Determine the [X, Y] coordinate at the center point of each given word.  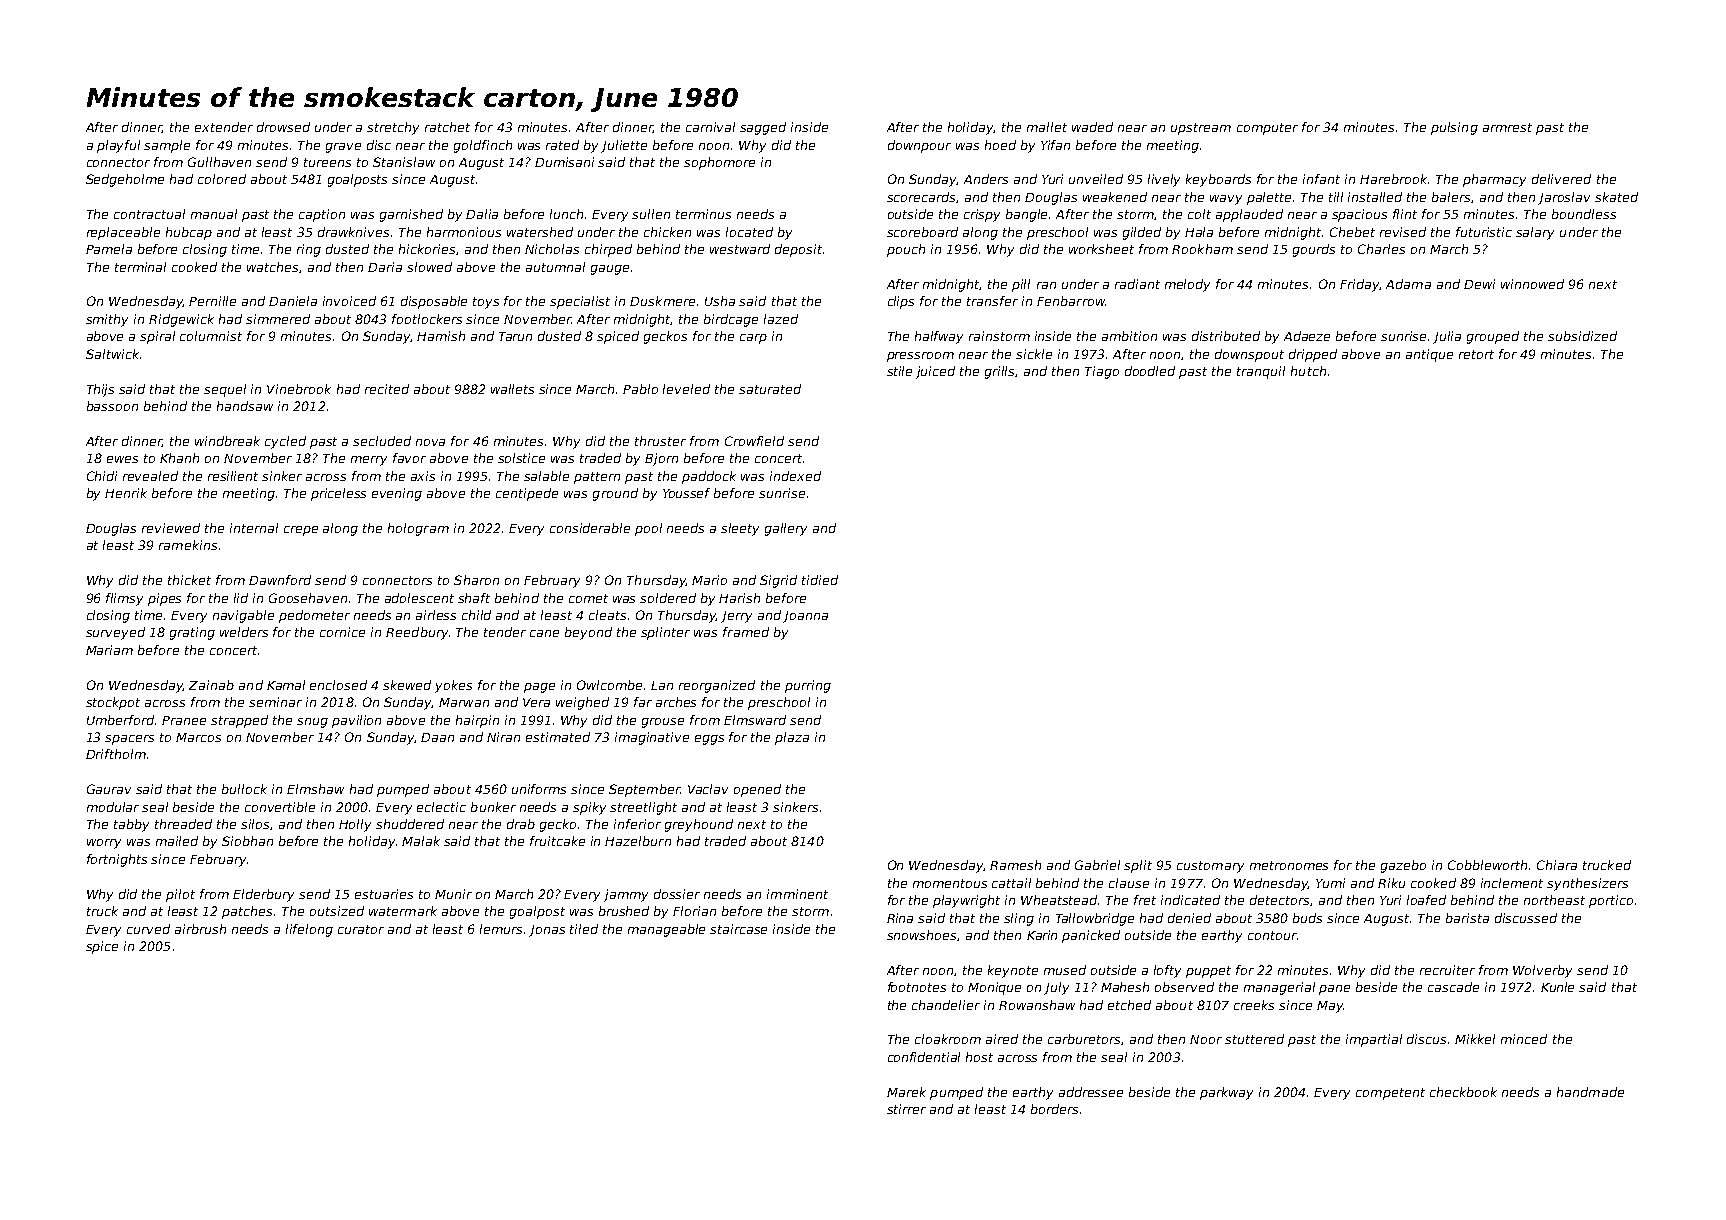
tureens [327, 162]
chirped [608, 250]
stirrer [906, 1109]
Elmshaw [315, 789]
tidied [820, 580]
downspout [1249, 355]
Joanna [805, 617]
